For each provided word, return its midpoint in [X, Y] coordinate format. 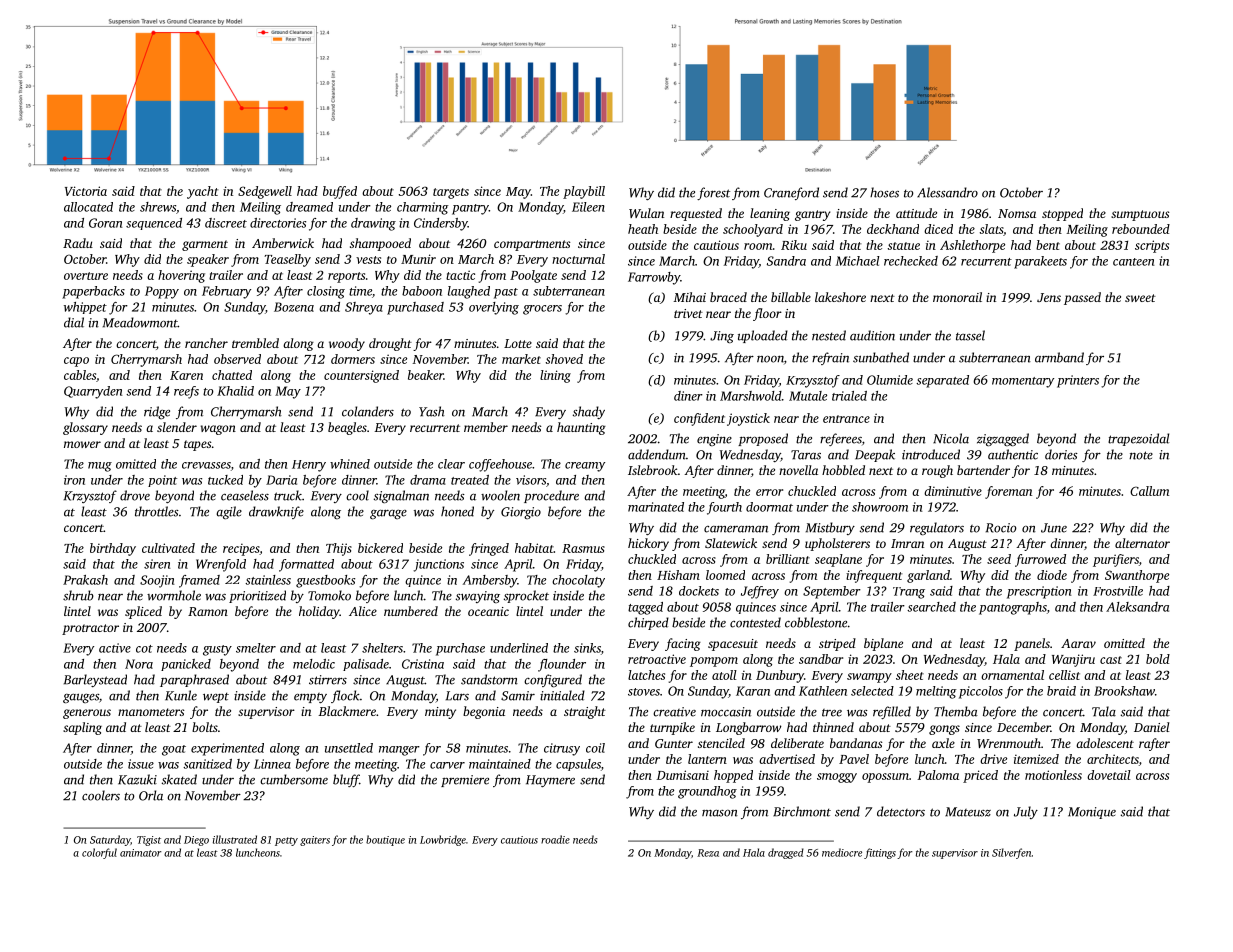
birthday [113, 549]
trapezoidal [1138, 439]
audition [872, 335]
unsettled [349, 748]
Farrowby [654, 278]
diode [1052, 575]
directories [278, 223]
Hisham [678, 575]
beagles [347, 428]
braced [728, 297]
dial [74, 322]
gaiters [315, 841]
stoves [644, 692]
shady [589, 412]
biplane [883, 644]
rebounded [1141, 229]
